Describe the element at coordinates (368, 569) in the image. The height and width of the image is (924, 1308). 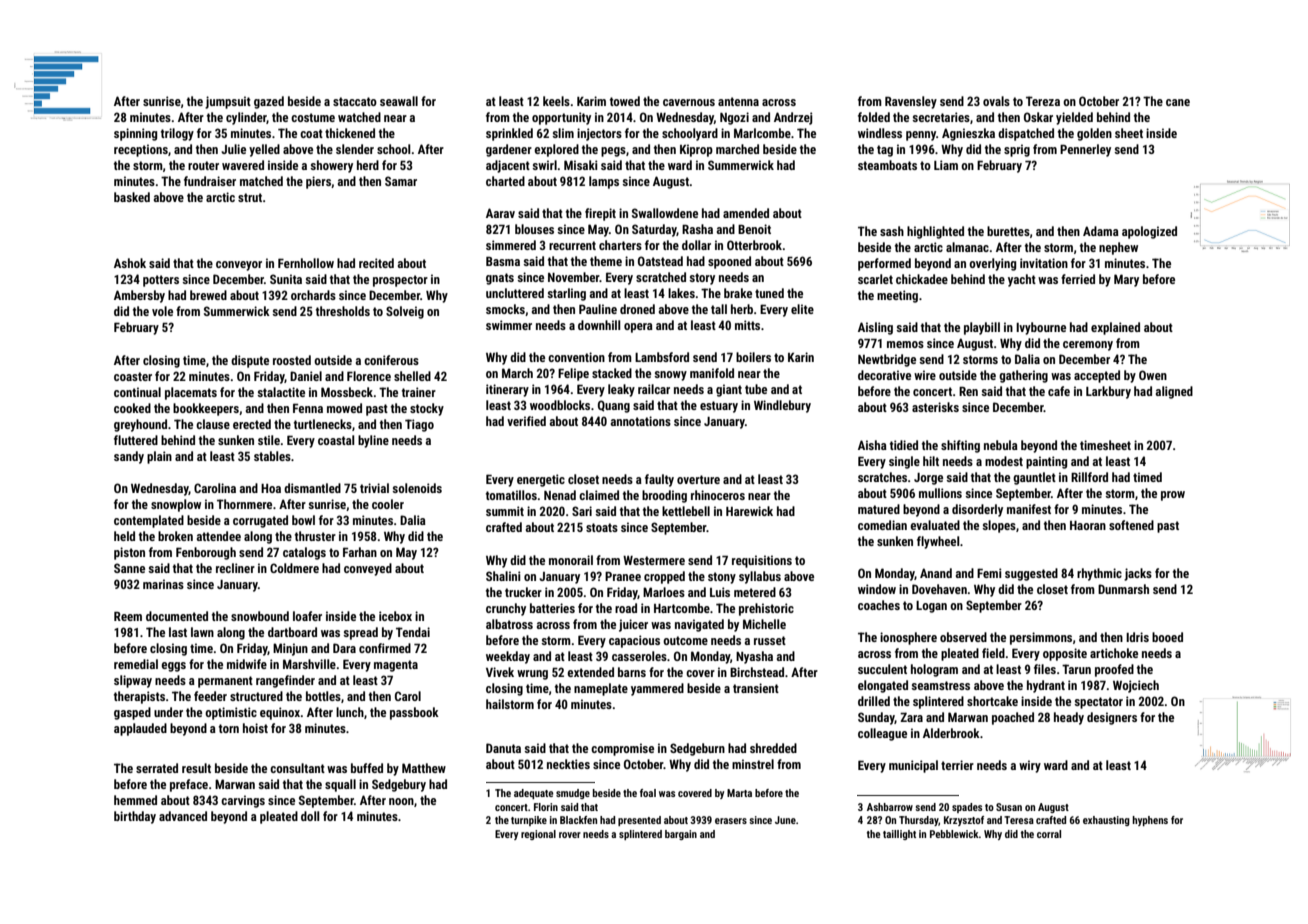
I see `conveyed` at that location.
